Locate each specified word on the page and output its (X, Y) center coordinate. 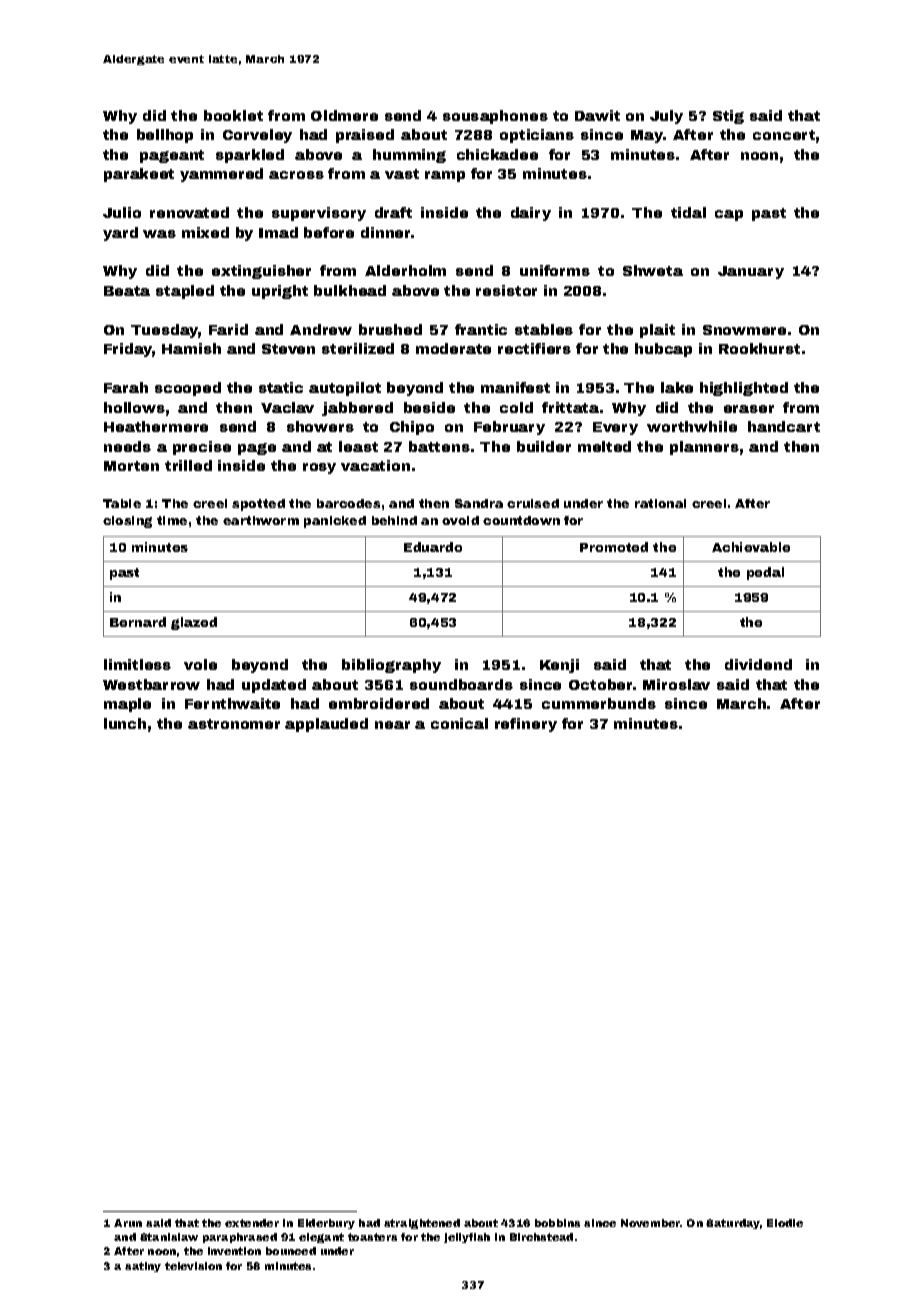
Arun (128, 1223)
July (666, 117)
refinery (526, 725)
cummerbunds (599, 703)
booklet (233, 115)
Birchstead (541, 1237)
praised (365, 136)
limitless (137, 664)
